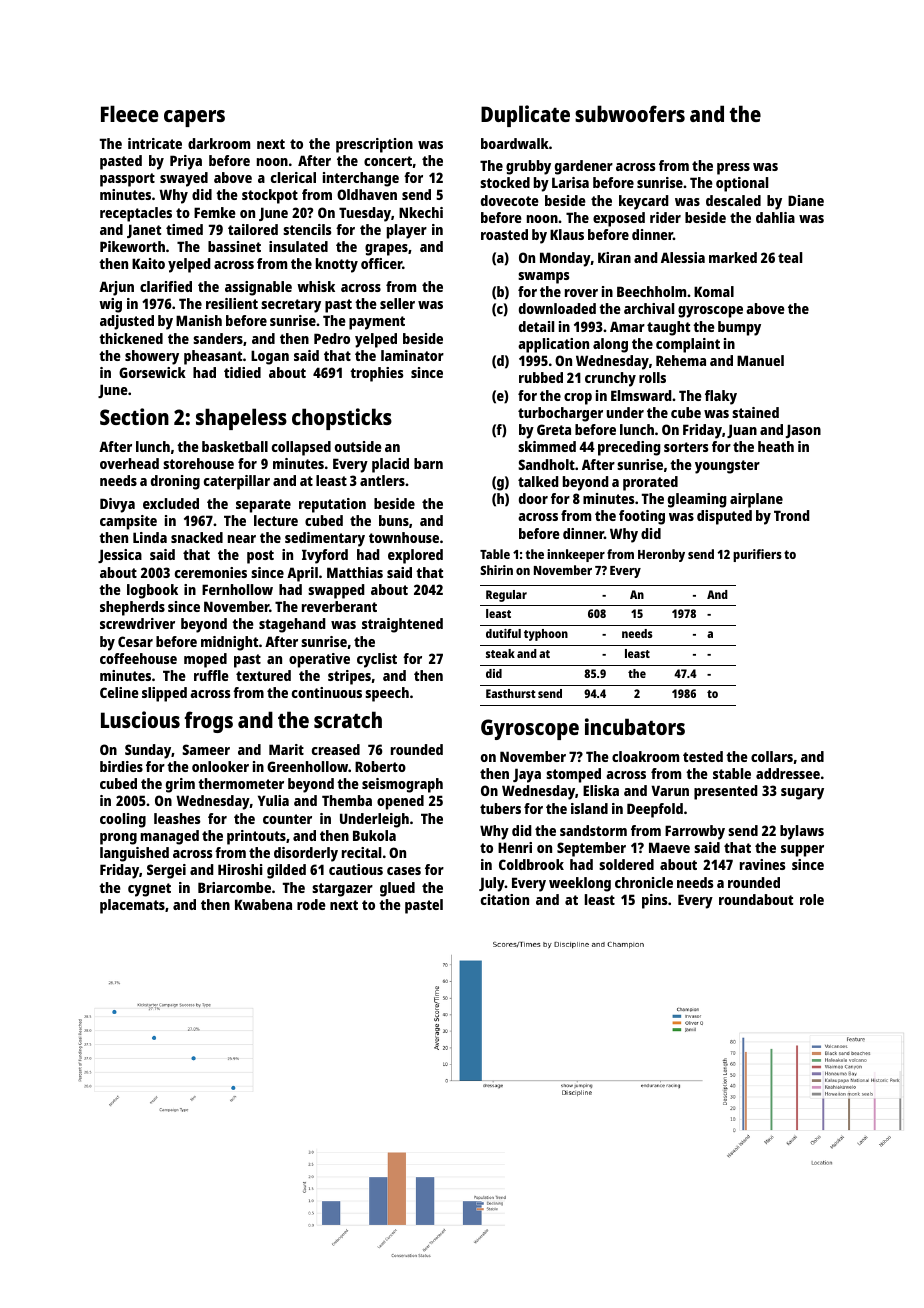 Image resolution: width=924 pixels, height=1308 pixels. Describe the element at coordinates (661, 555) in the page. I see `Heronby` at that location.
